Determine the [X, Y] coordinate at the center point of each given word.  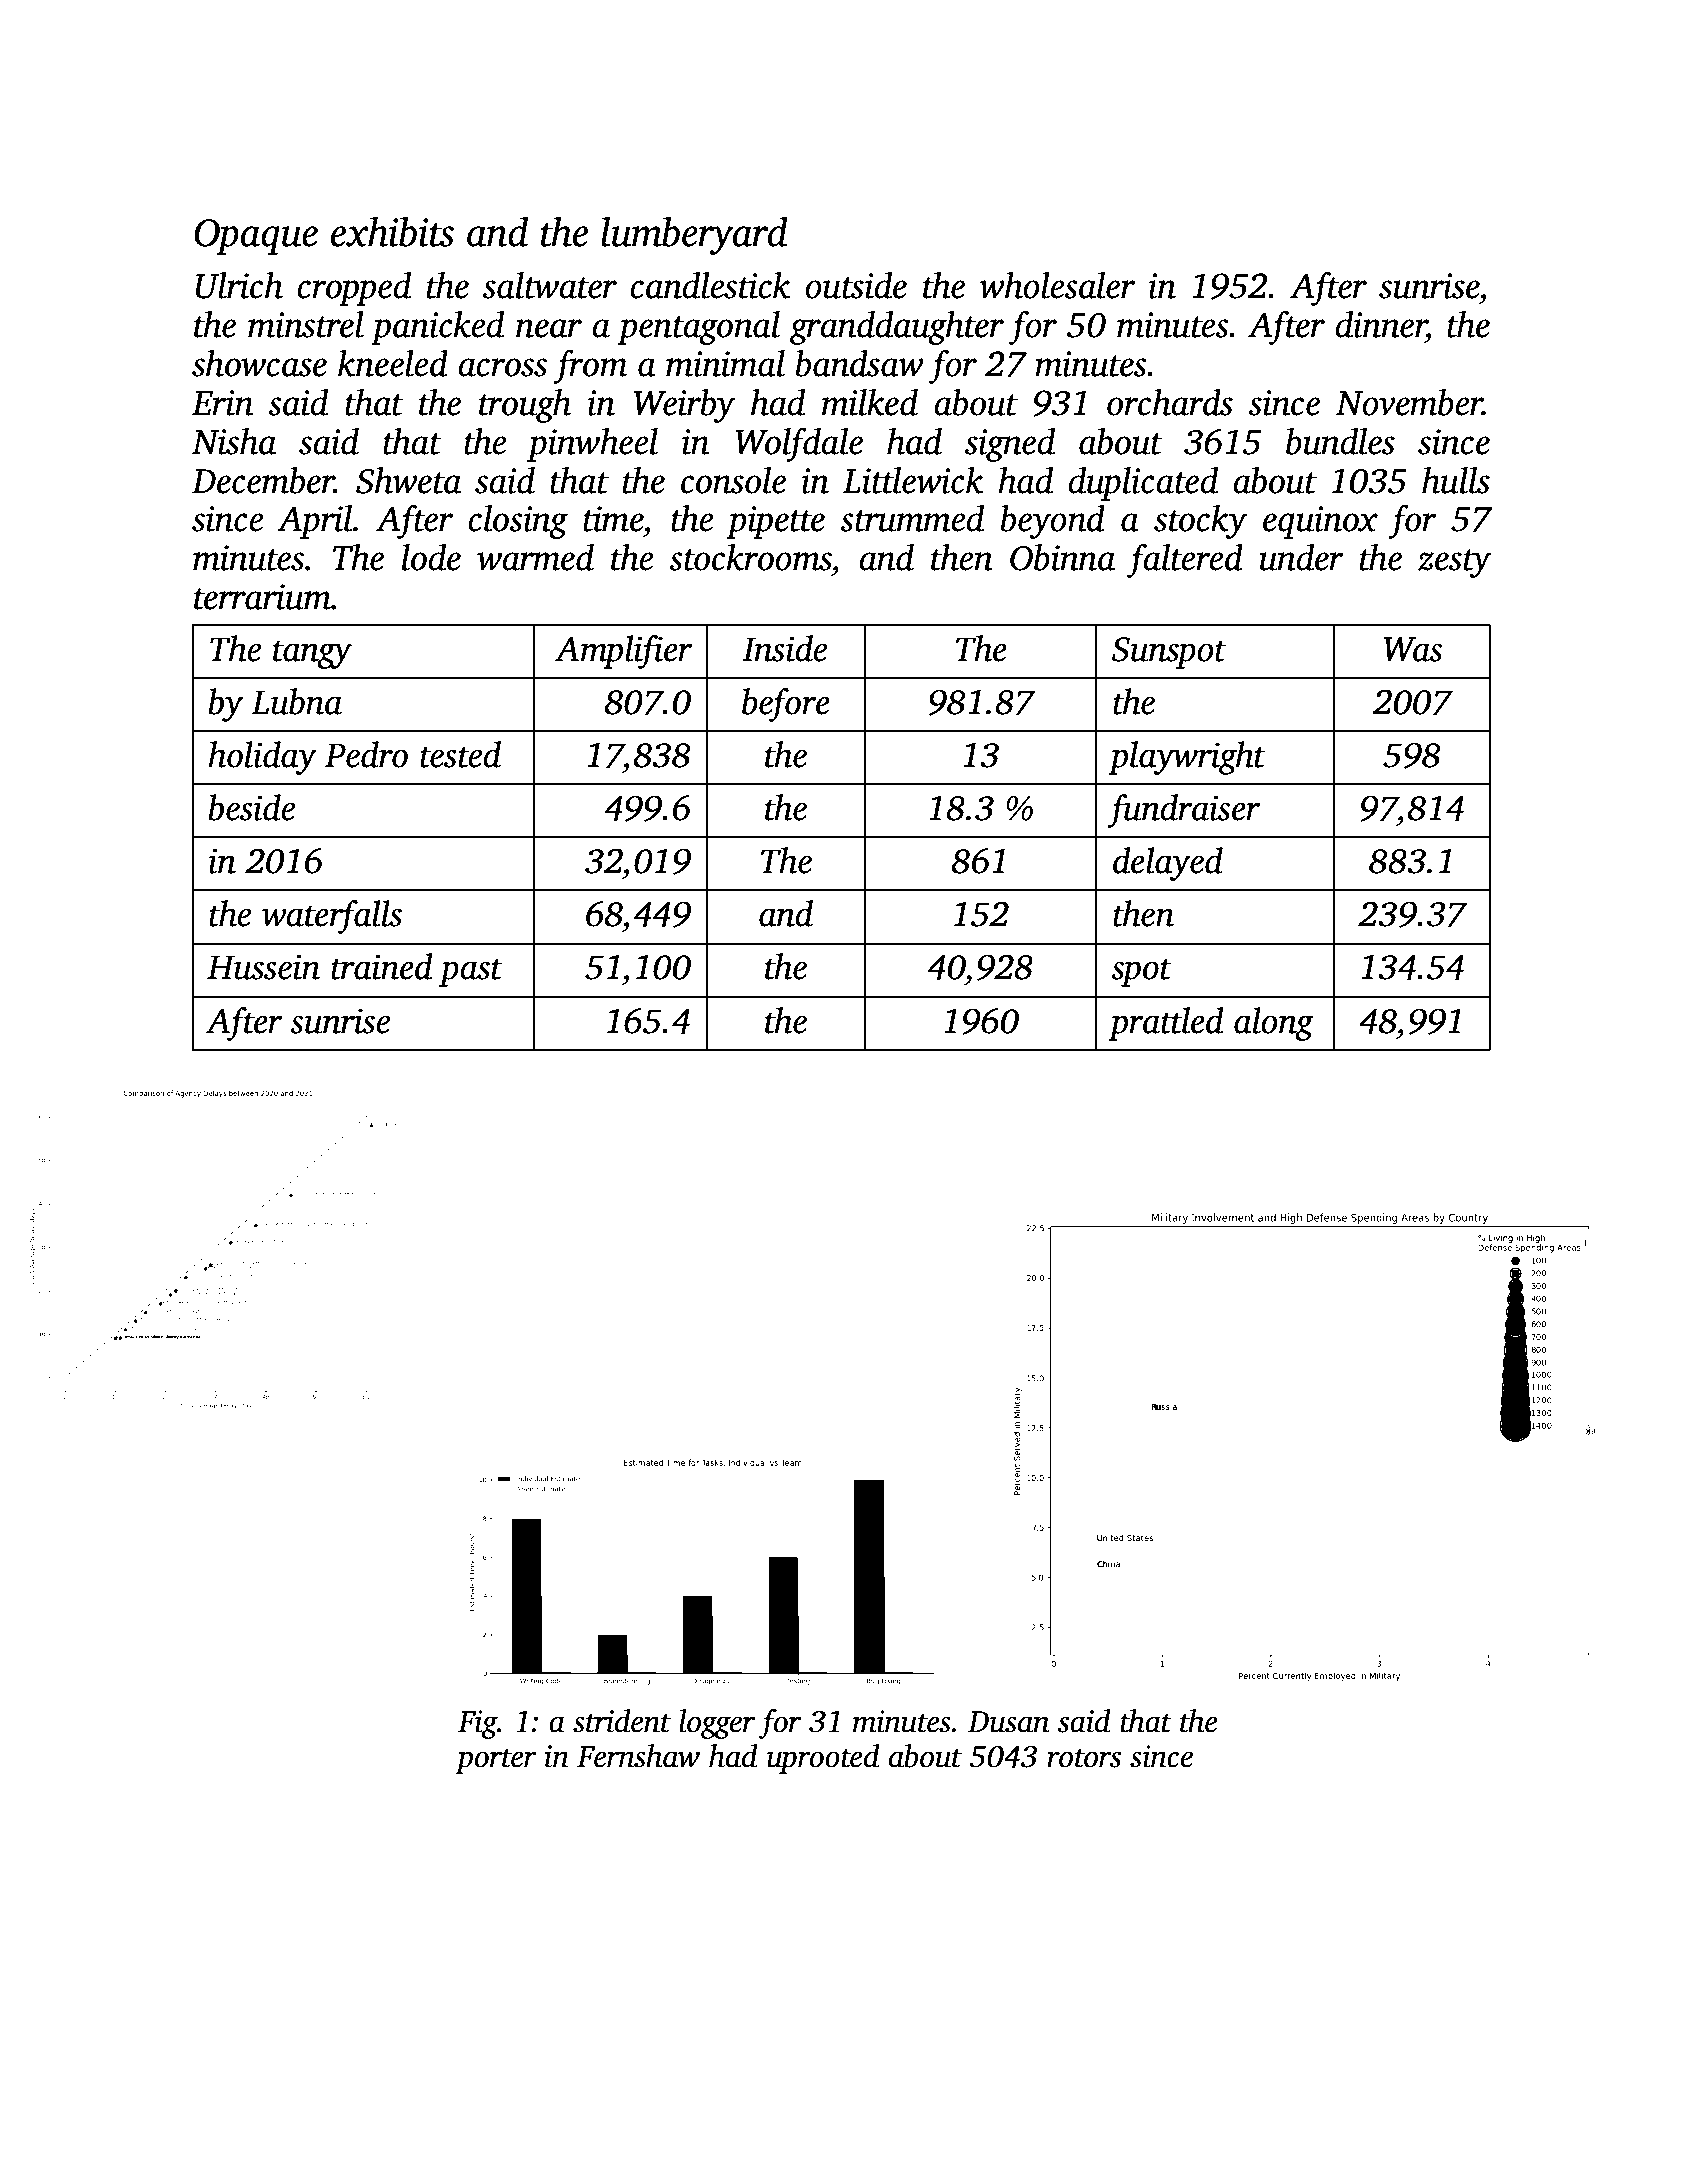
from [590, 366]
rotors [1084, 1758]
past [471, 972]
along [1274, 1024]
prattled [1166, 1024]
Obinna [1062, 557]
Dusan [1008, 1722]
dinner [1380, 324]
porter [496, 1761]
